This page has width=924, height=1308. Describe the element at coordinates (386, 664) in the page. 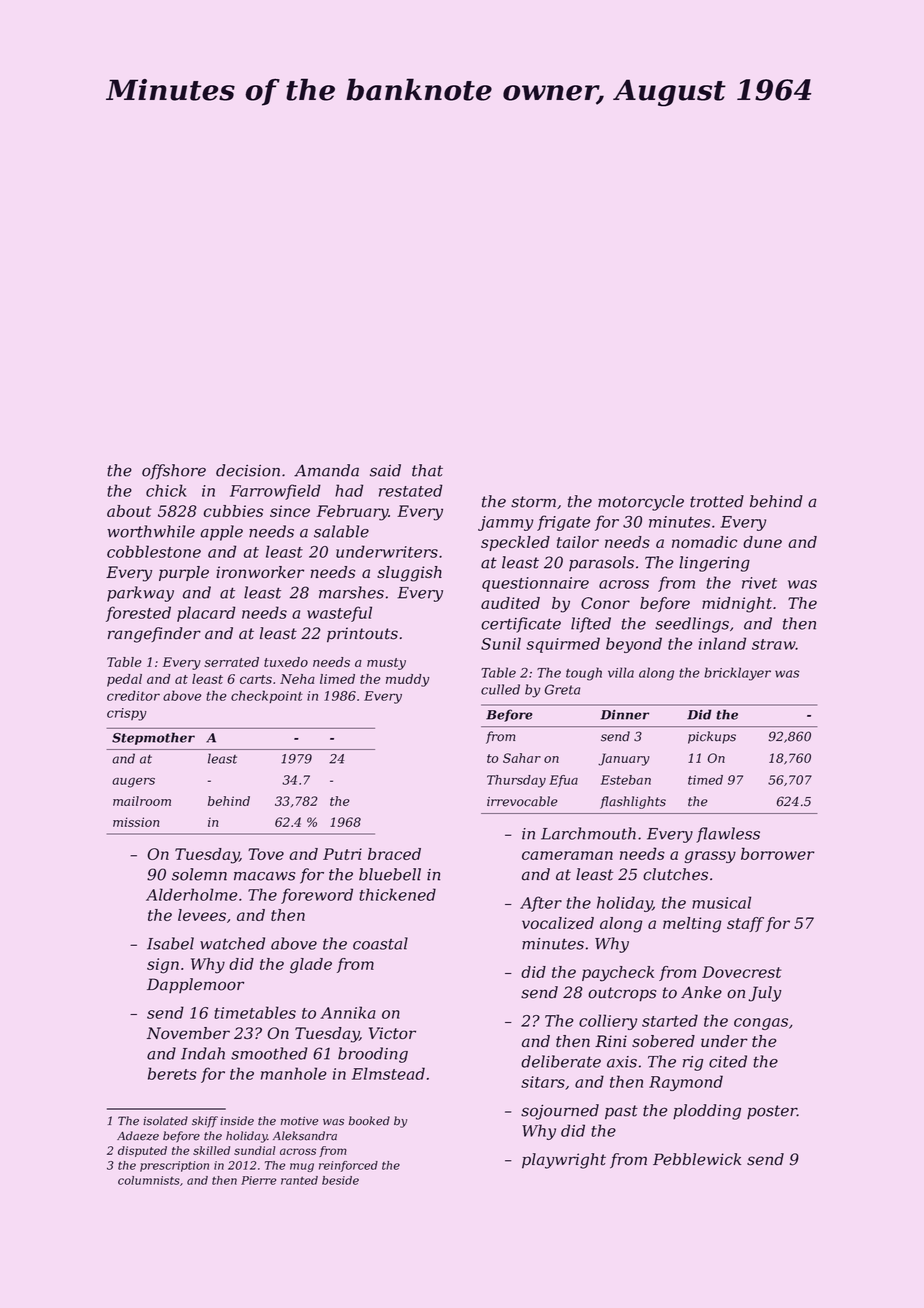

I see `musty` at that location.
